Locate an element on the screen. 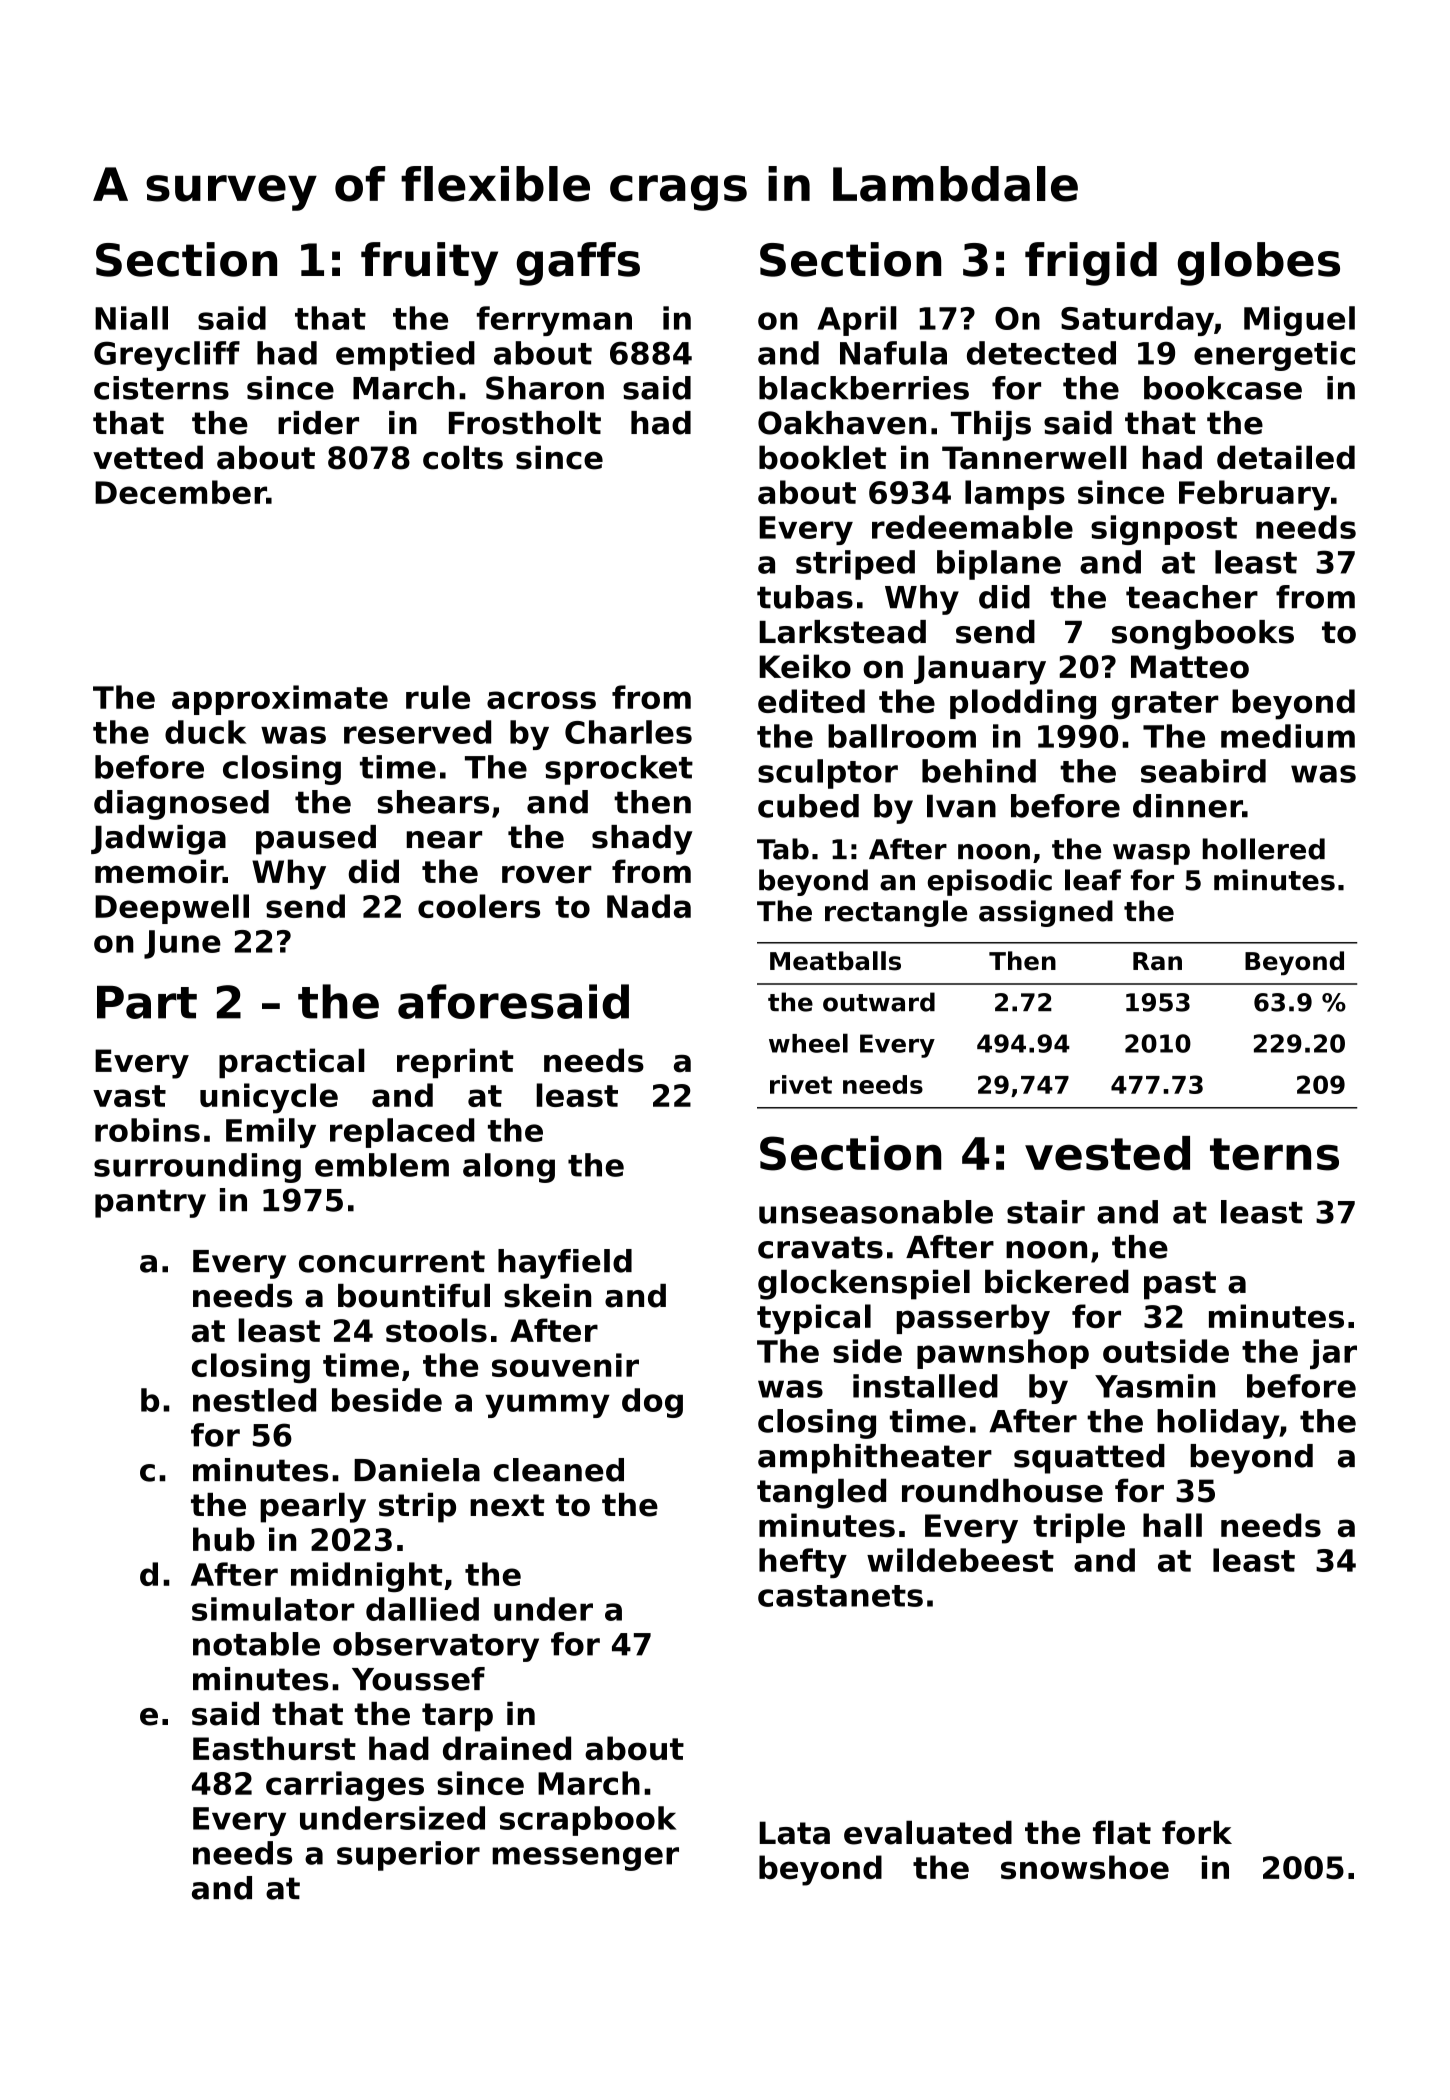 Image resolution: width=1450 pixels, height=2100 pixels. evaluated is located at coordinates (928, 1832).
